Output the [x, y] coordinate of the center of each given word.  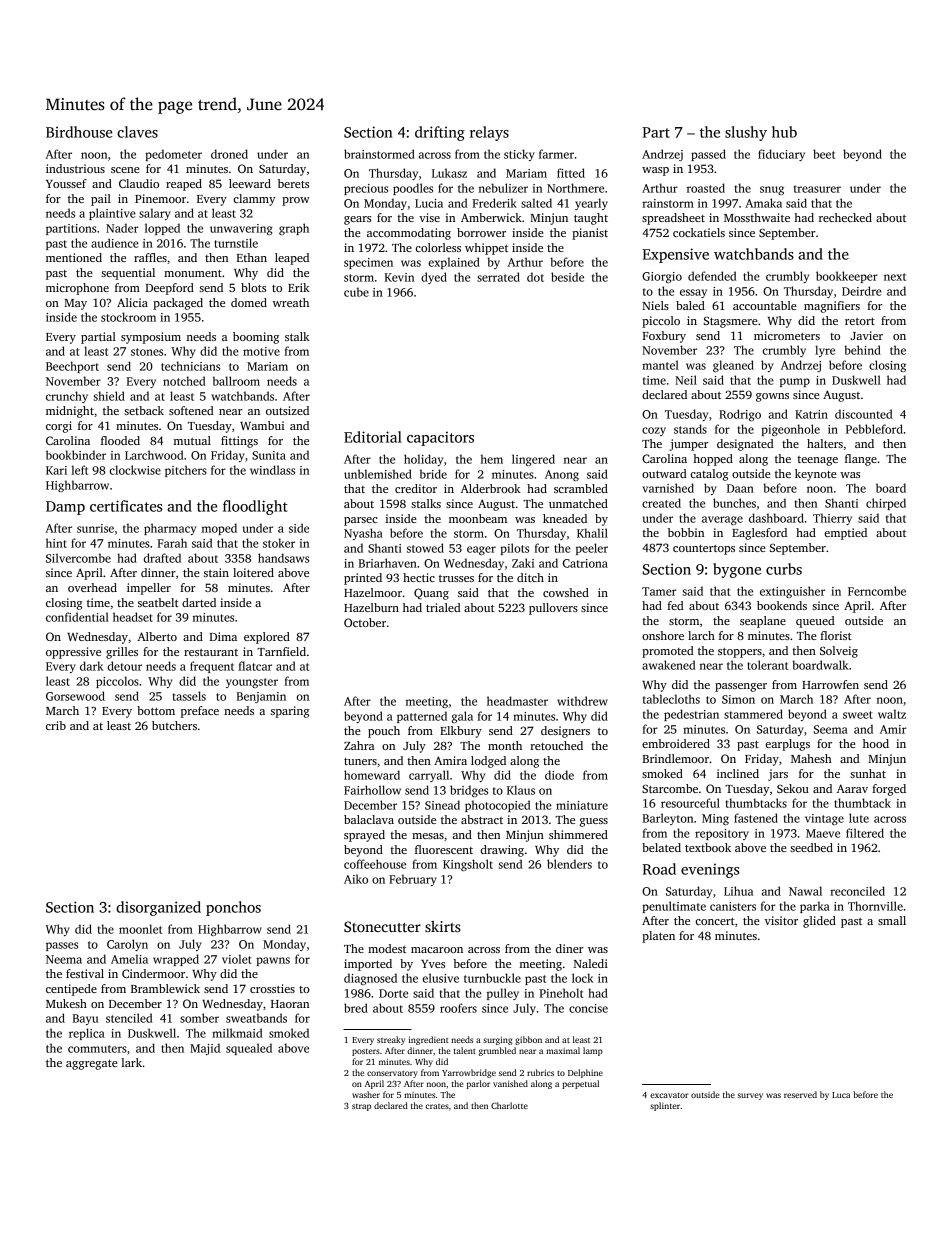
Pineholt [561, 993]
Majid [205, 1049]
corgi [59, 427]
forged [889, 790]
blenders [569, 864]
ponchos [233, 908]
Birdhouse [79, 132]
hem [492, 459]
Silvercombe [78, 558]
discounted [863, 414]
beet [824, 154]
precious [366, 189]
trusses [456, 578]
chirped [886, 504]
